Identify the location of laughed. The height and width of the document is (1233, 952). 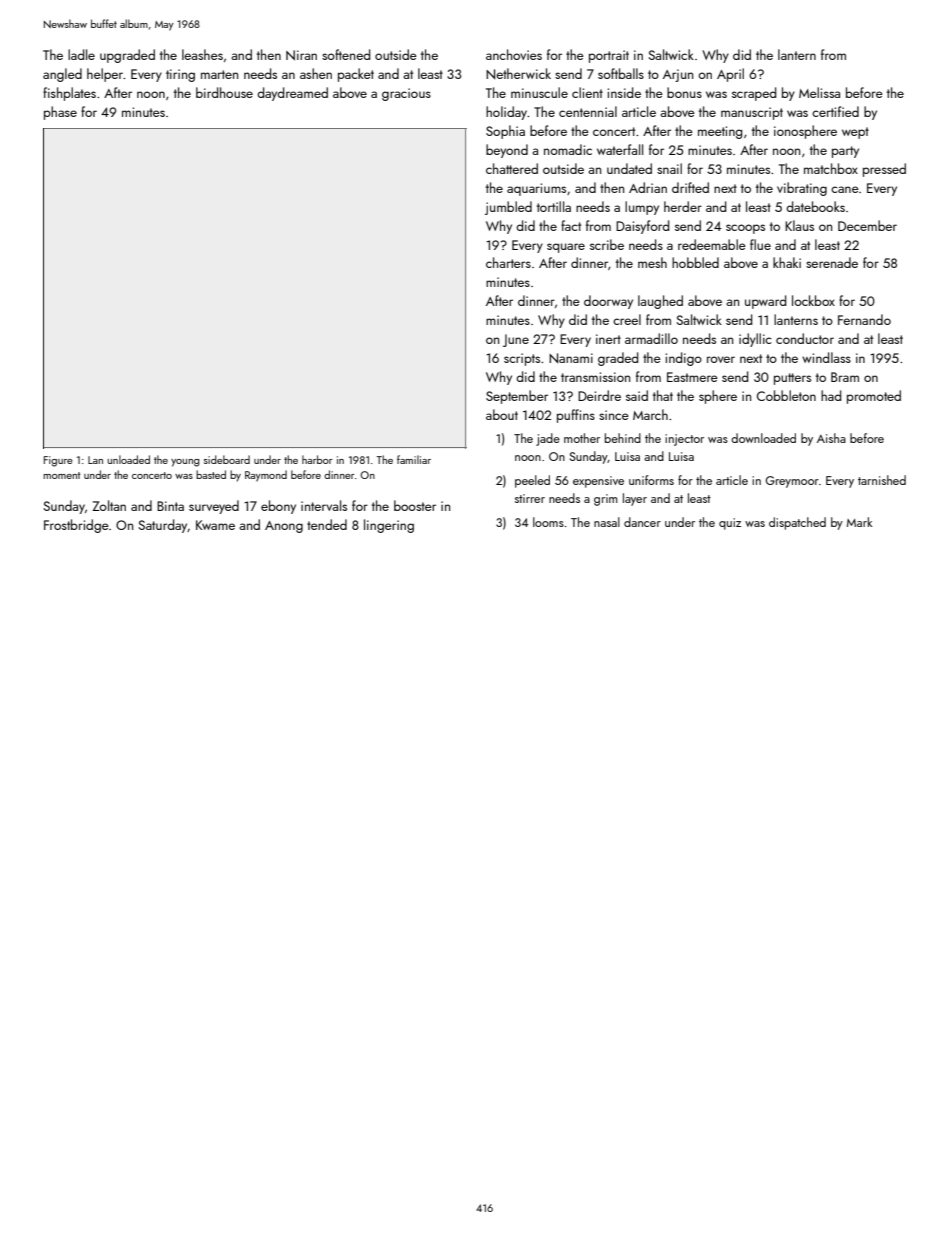
(660, 302).
